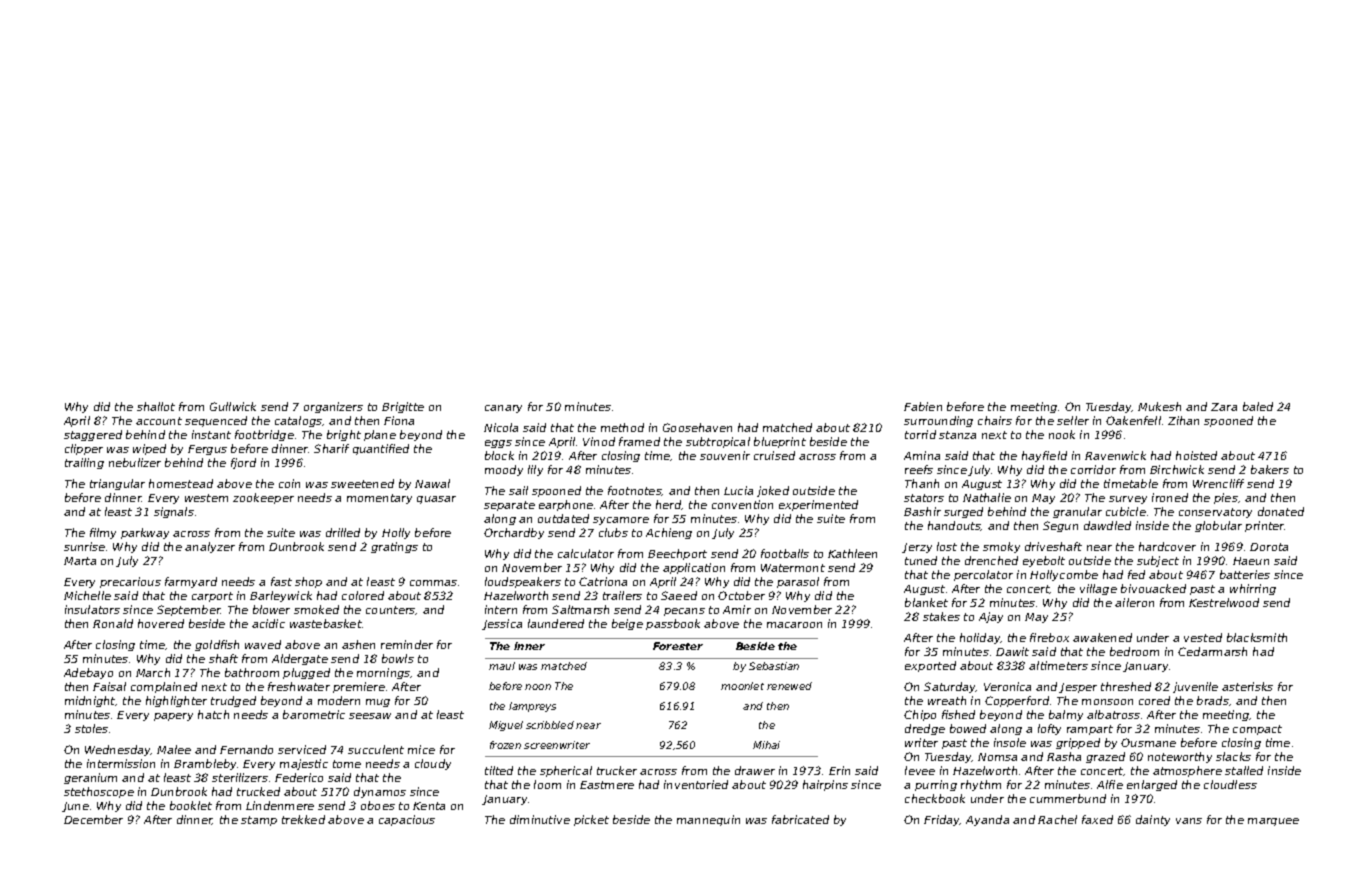 Image resolution: width=1372 pixels, height=887 pixels. I want to click on wreath, so click(947, 700).
